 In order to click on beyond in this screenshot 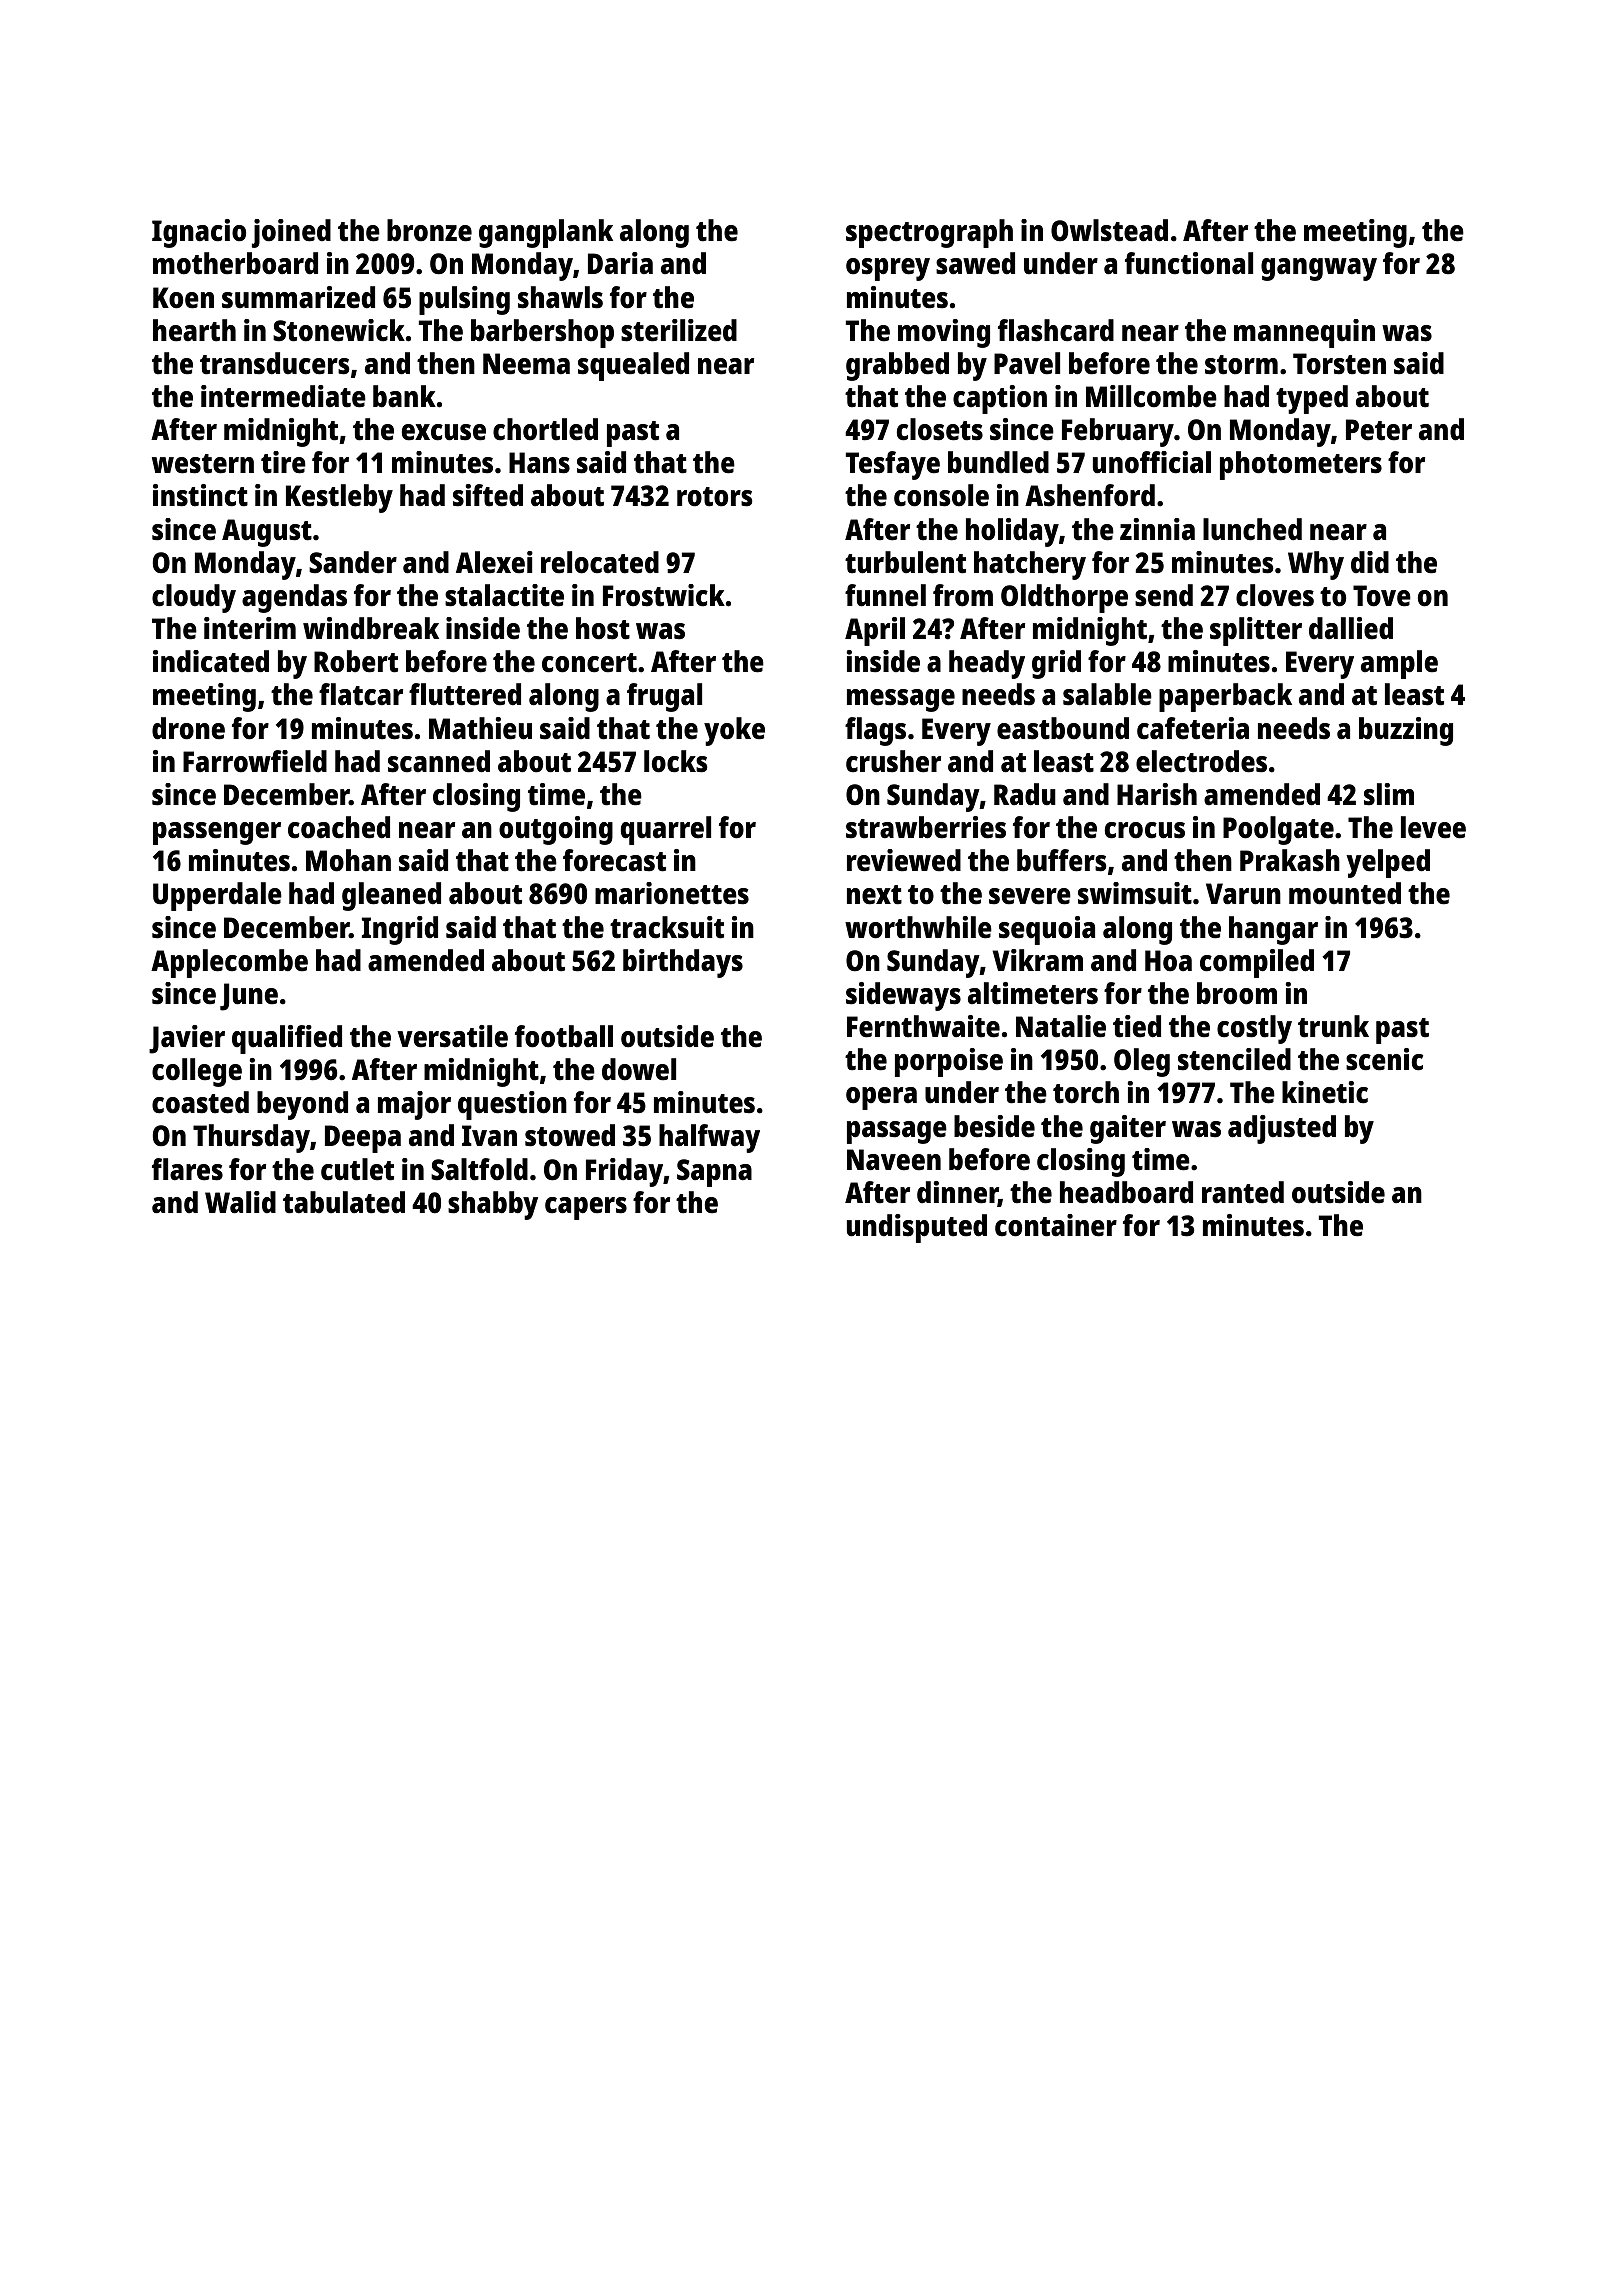, I will do `click(302, 1105)`.
